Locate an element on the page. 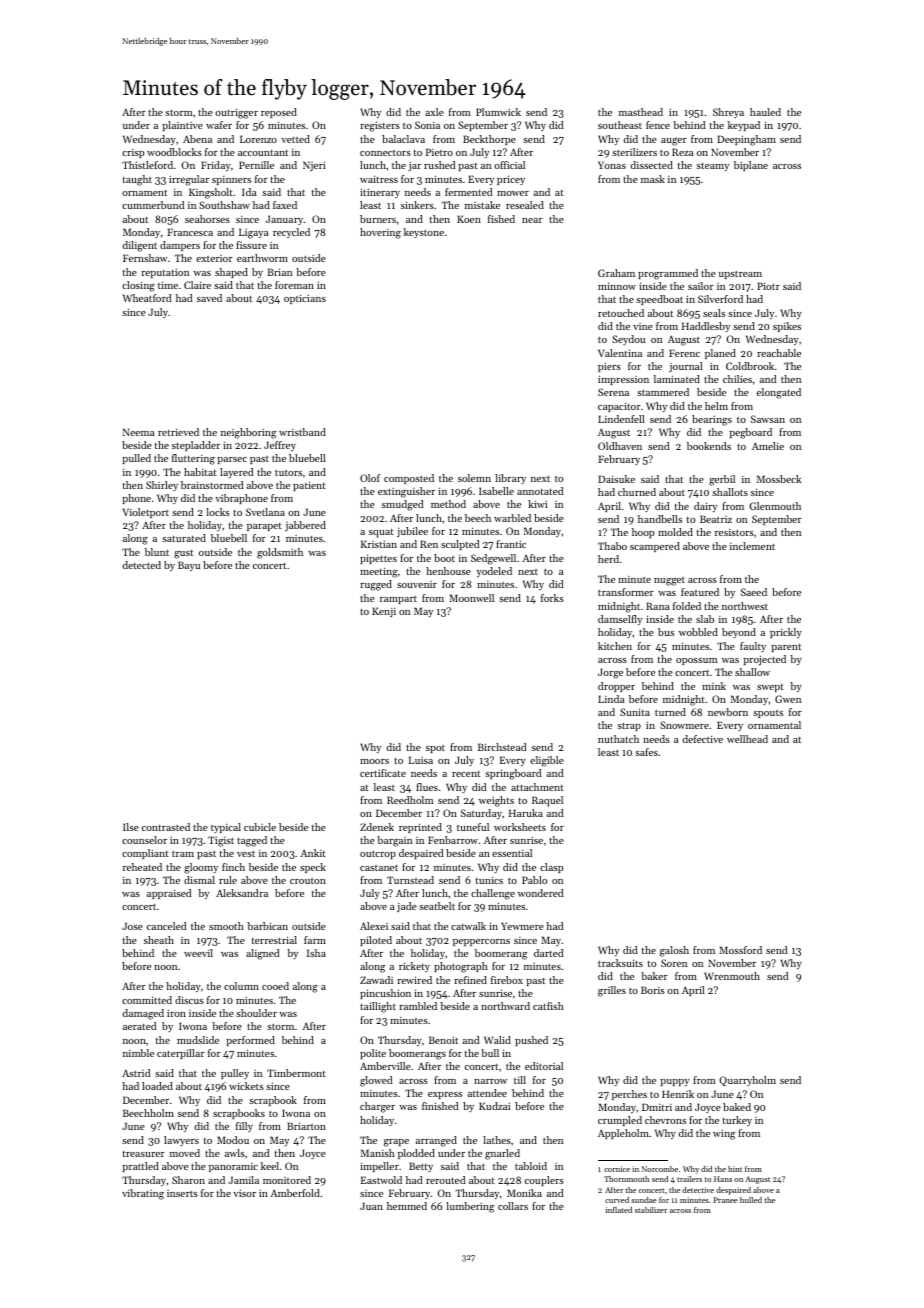  lumbering is located at coordinates (470, 1207).
